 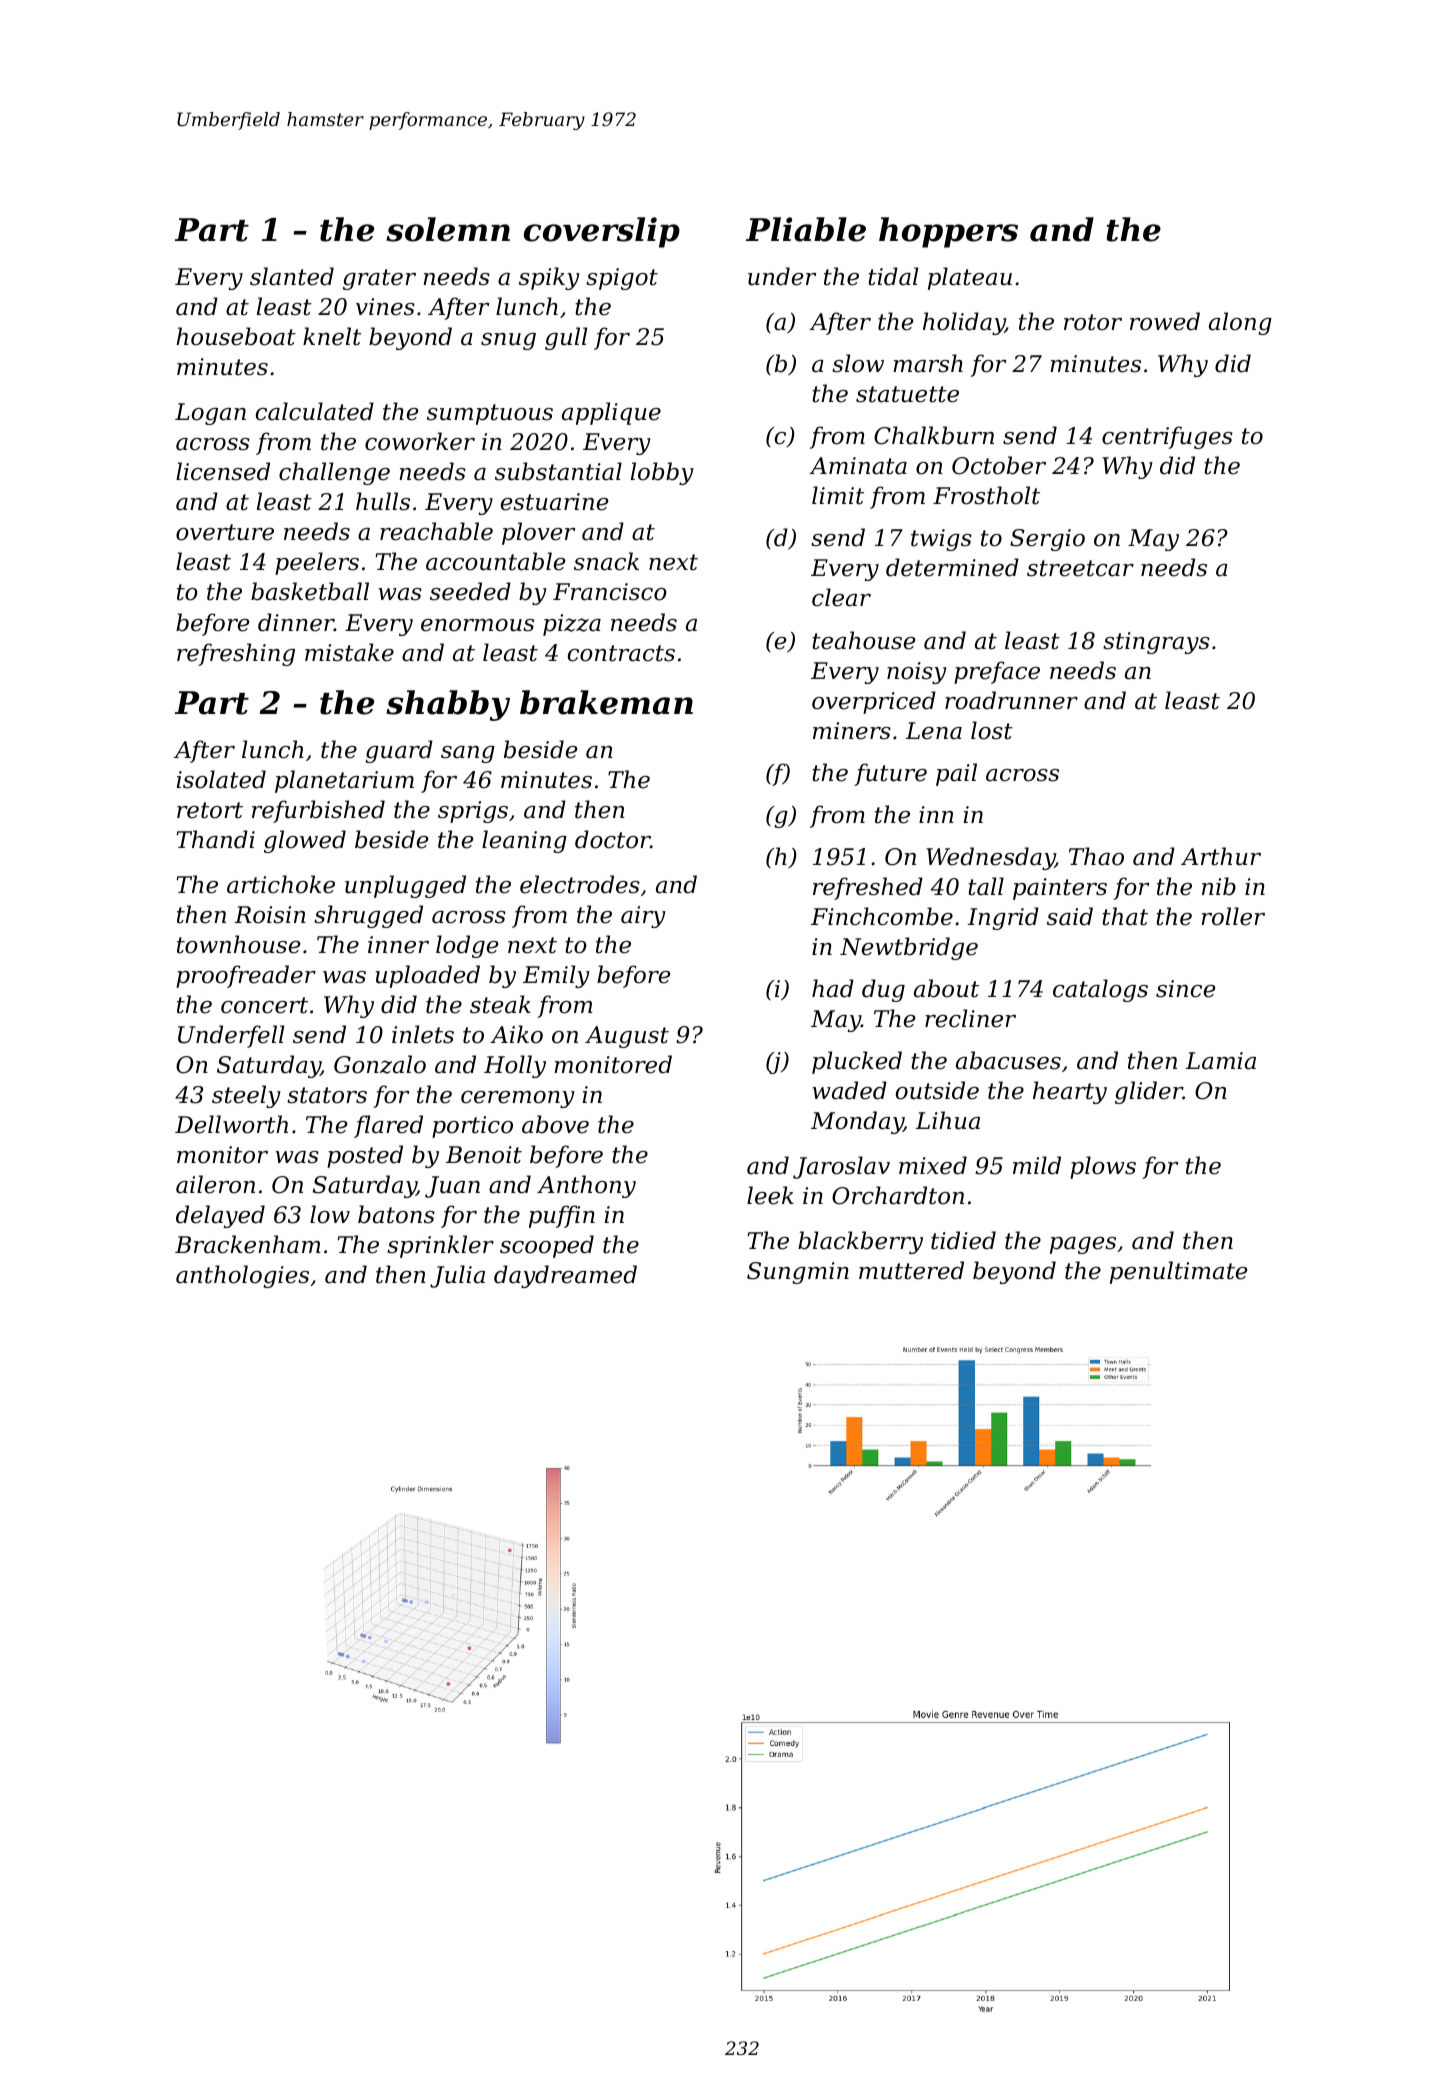 What do you see at coordinates (1178, 1272) in the screenshot?
I see `penultimate` at bounding box center [1178, 1272].
